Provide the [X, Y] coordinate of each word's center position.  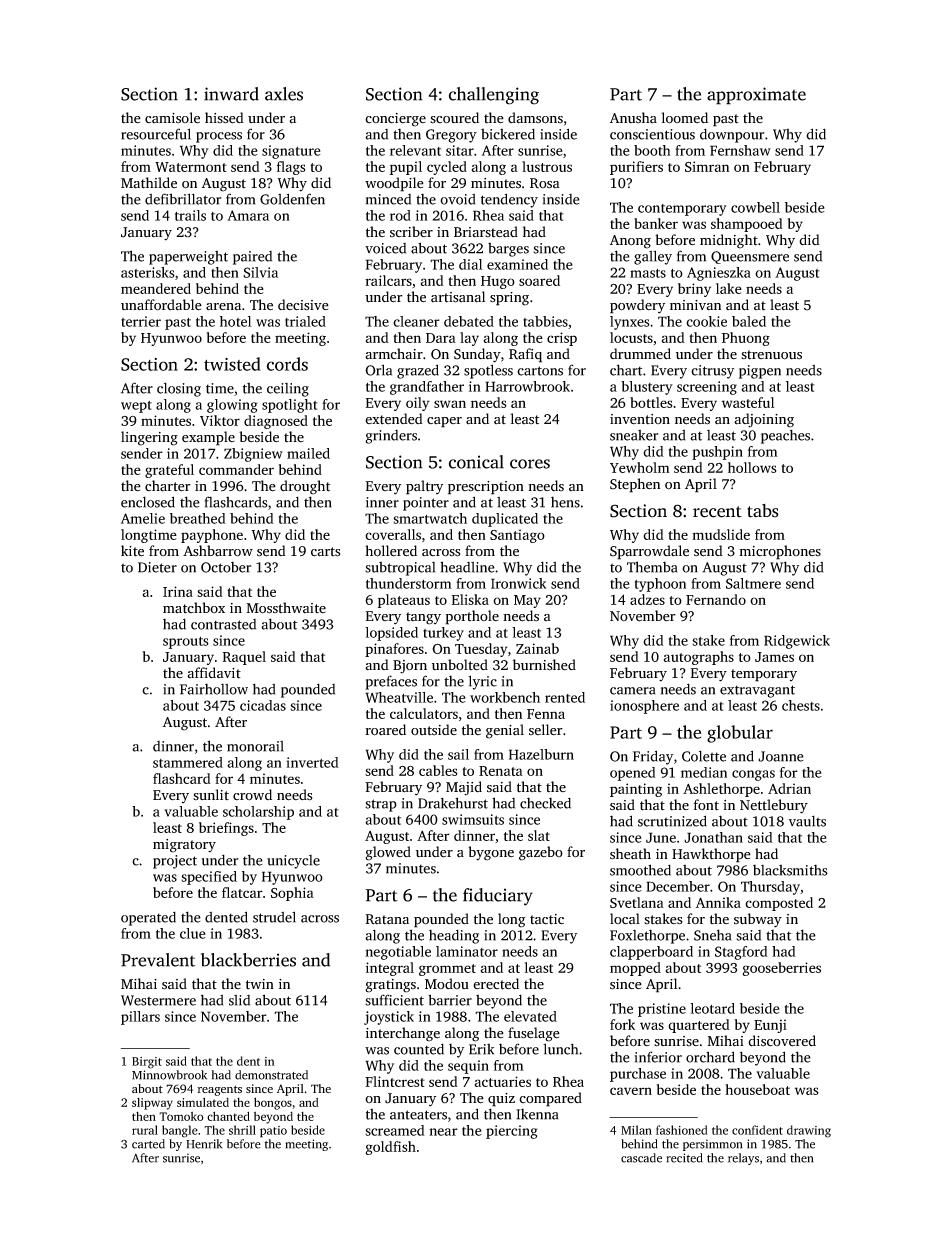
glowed [388, 853]
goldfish [391, 1148]
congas [753, 775]
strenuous [771, 355]
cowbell [755, 207]
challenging [494, 96]
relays [743, 1159]
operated [148, 918]
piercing [512, 1132]
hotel [236, 321]
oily [418, 404]
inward [231, 94]
